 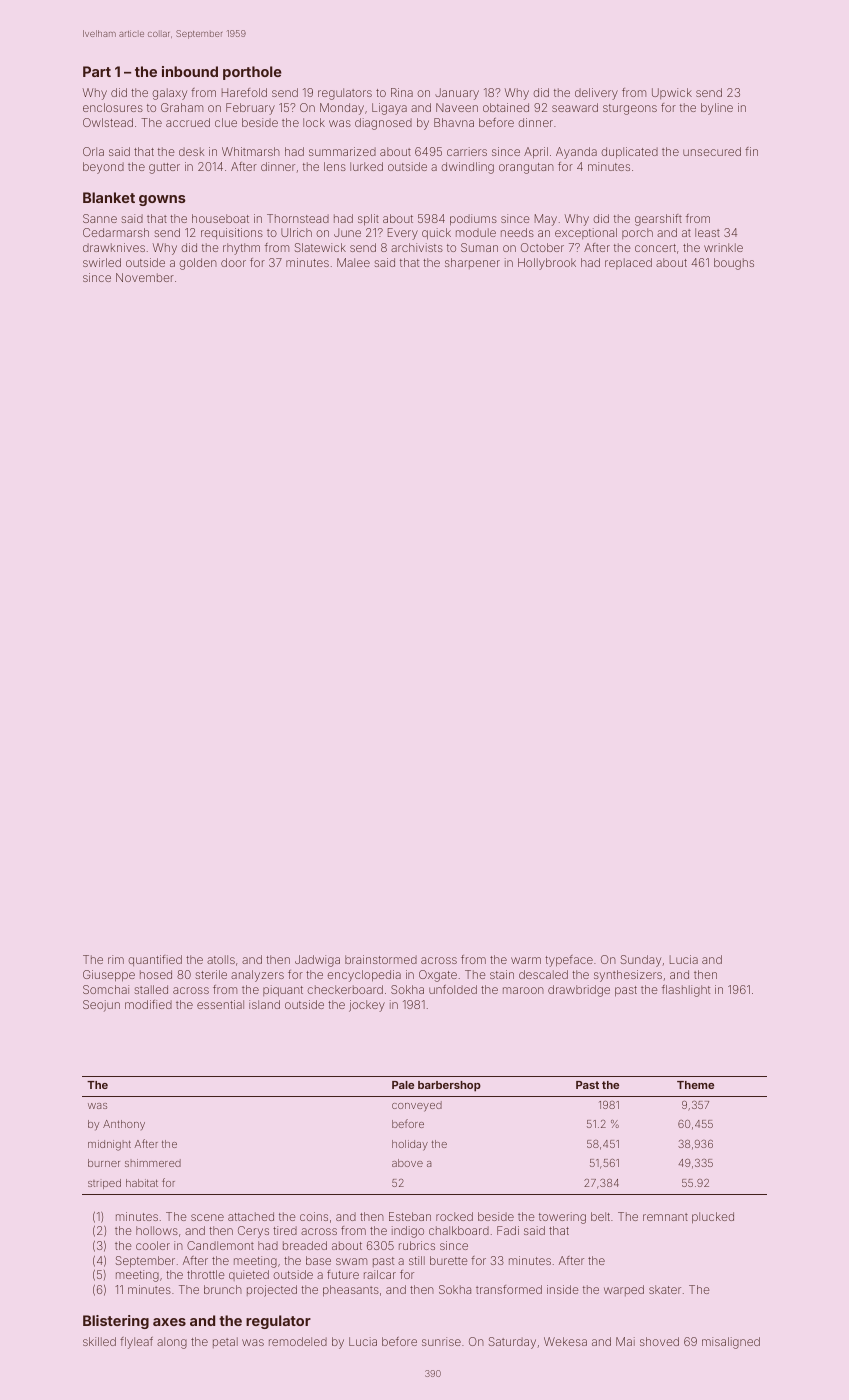 What do you see at coordinates (198, 264) in the image?
I see `golden` at bounding box center [198, 264].
